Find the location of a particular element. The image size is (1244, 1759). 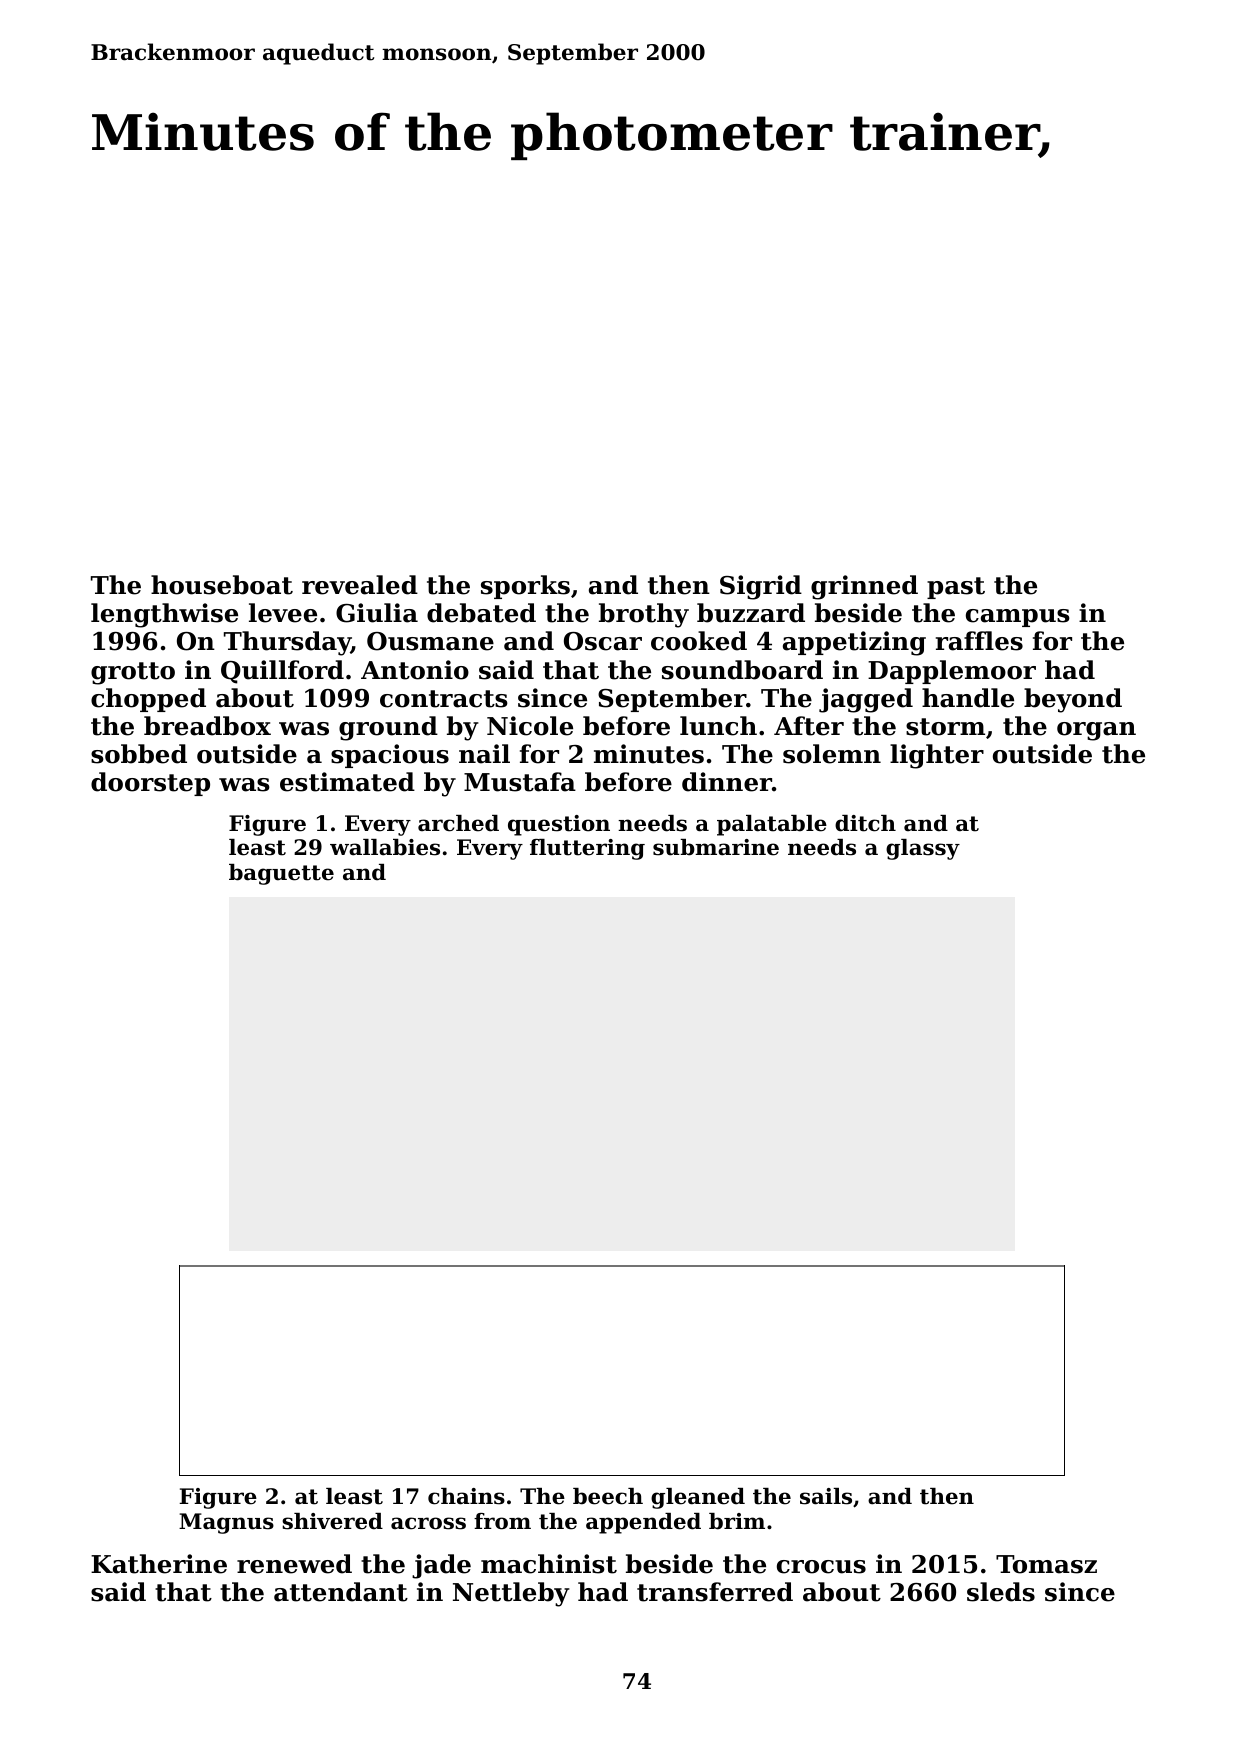

appended is located at coordinates (643, 1523).
